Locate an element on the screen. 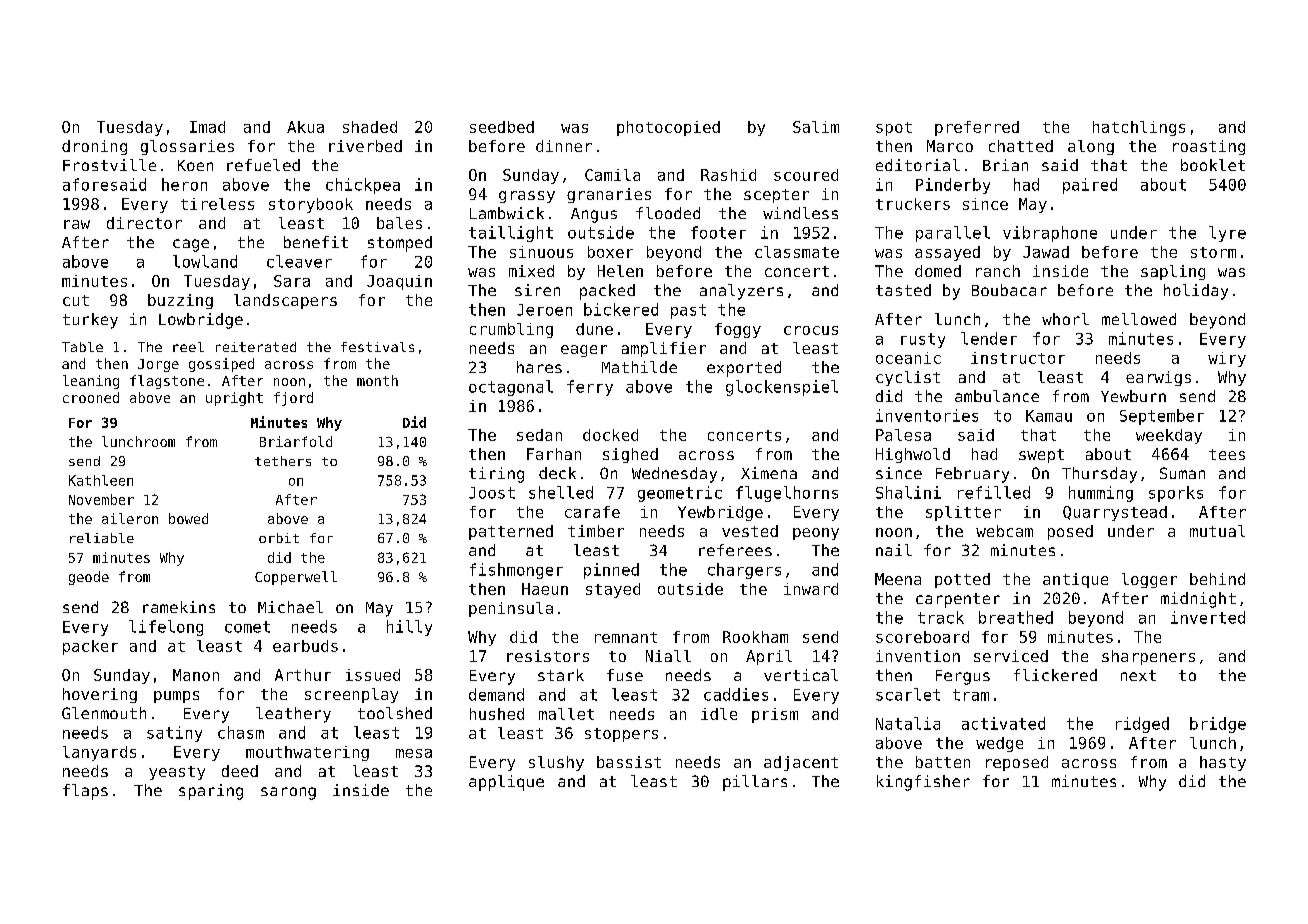  hasty is located at coordinates (1223, 763).
